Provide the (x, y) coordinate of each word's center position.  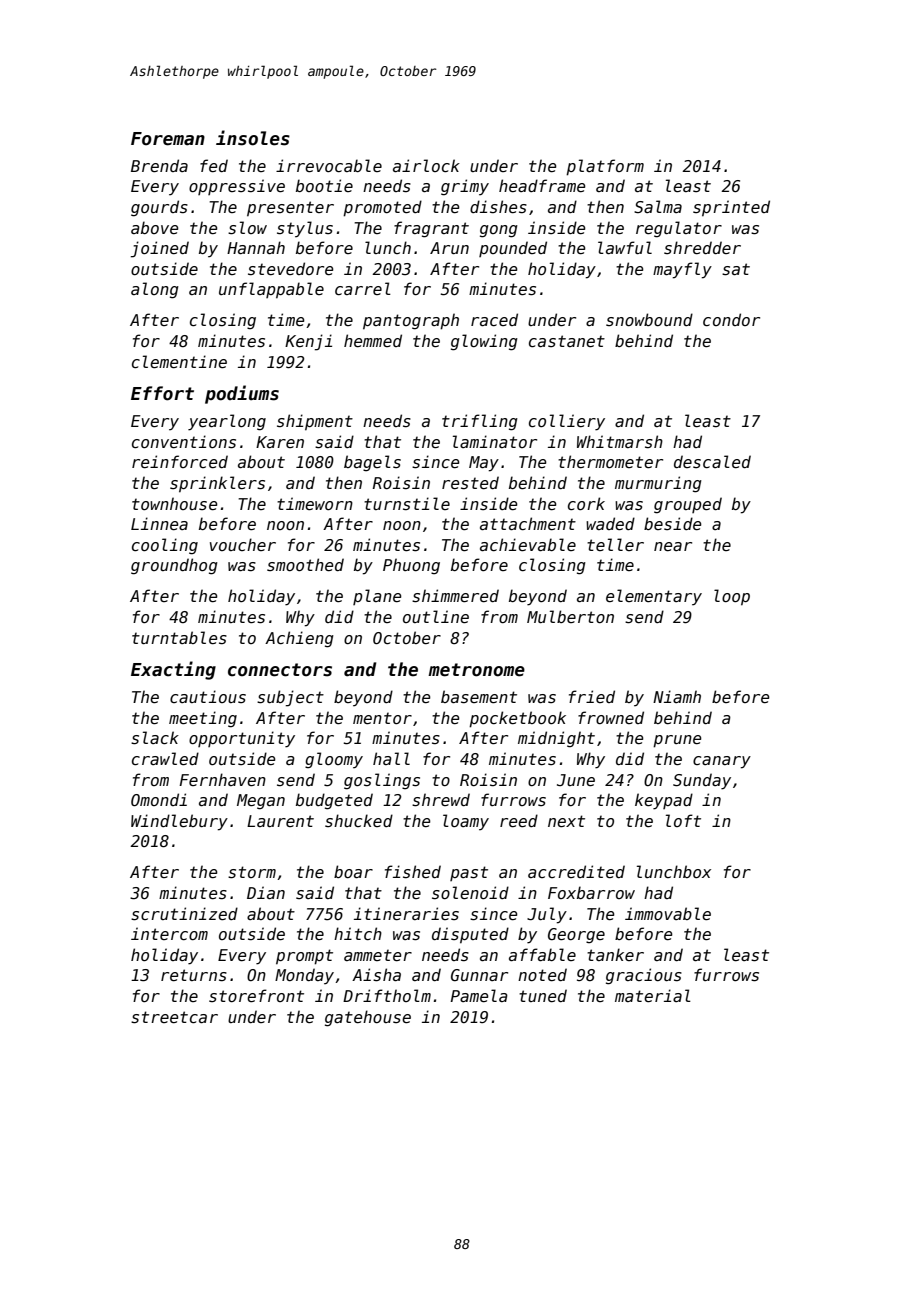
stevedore (291, 269)
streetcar (174, 1017)
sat (736, 269)
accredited (576, 872)
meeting (203, 719)
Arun (449, 248)
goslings (382, 781)
